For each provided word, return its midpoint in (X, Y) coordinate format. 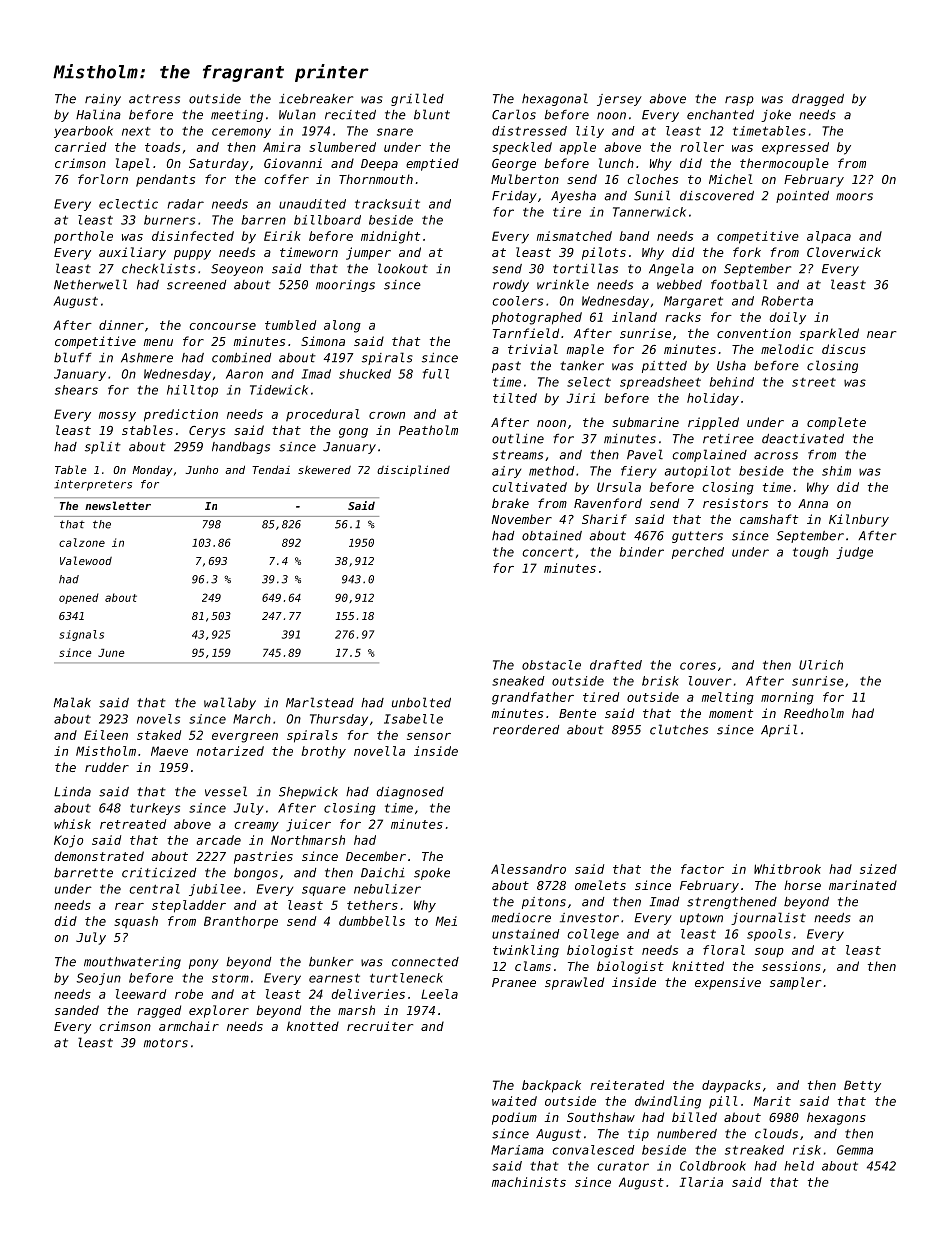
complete (836, 423)
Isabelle (413, 719)
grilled (417, 99)
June (111, 653)
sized (878, 869)
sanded (77, 1010)
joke (776, 116)
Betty (862, 1086)
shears (76, 390)
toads (162, 147)
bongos (256, 874)
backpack (551, 1086)
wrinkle (563, 284)
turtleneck (406, 978)
